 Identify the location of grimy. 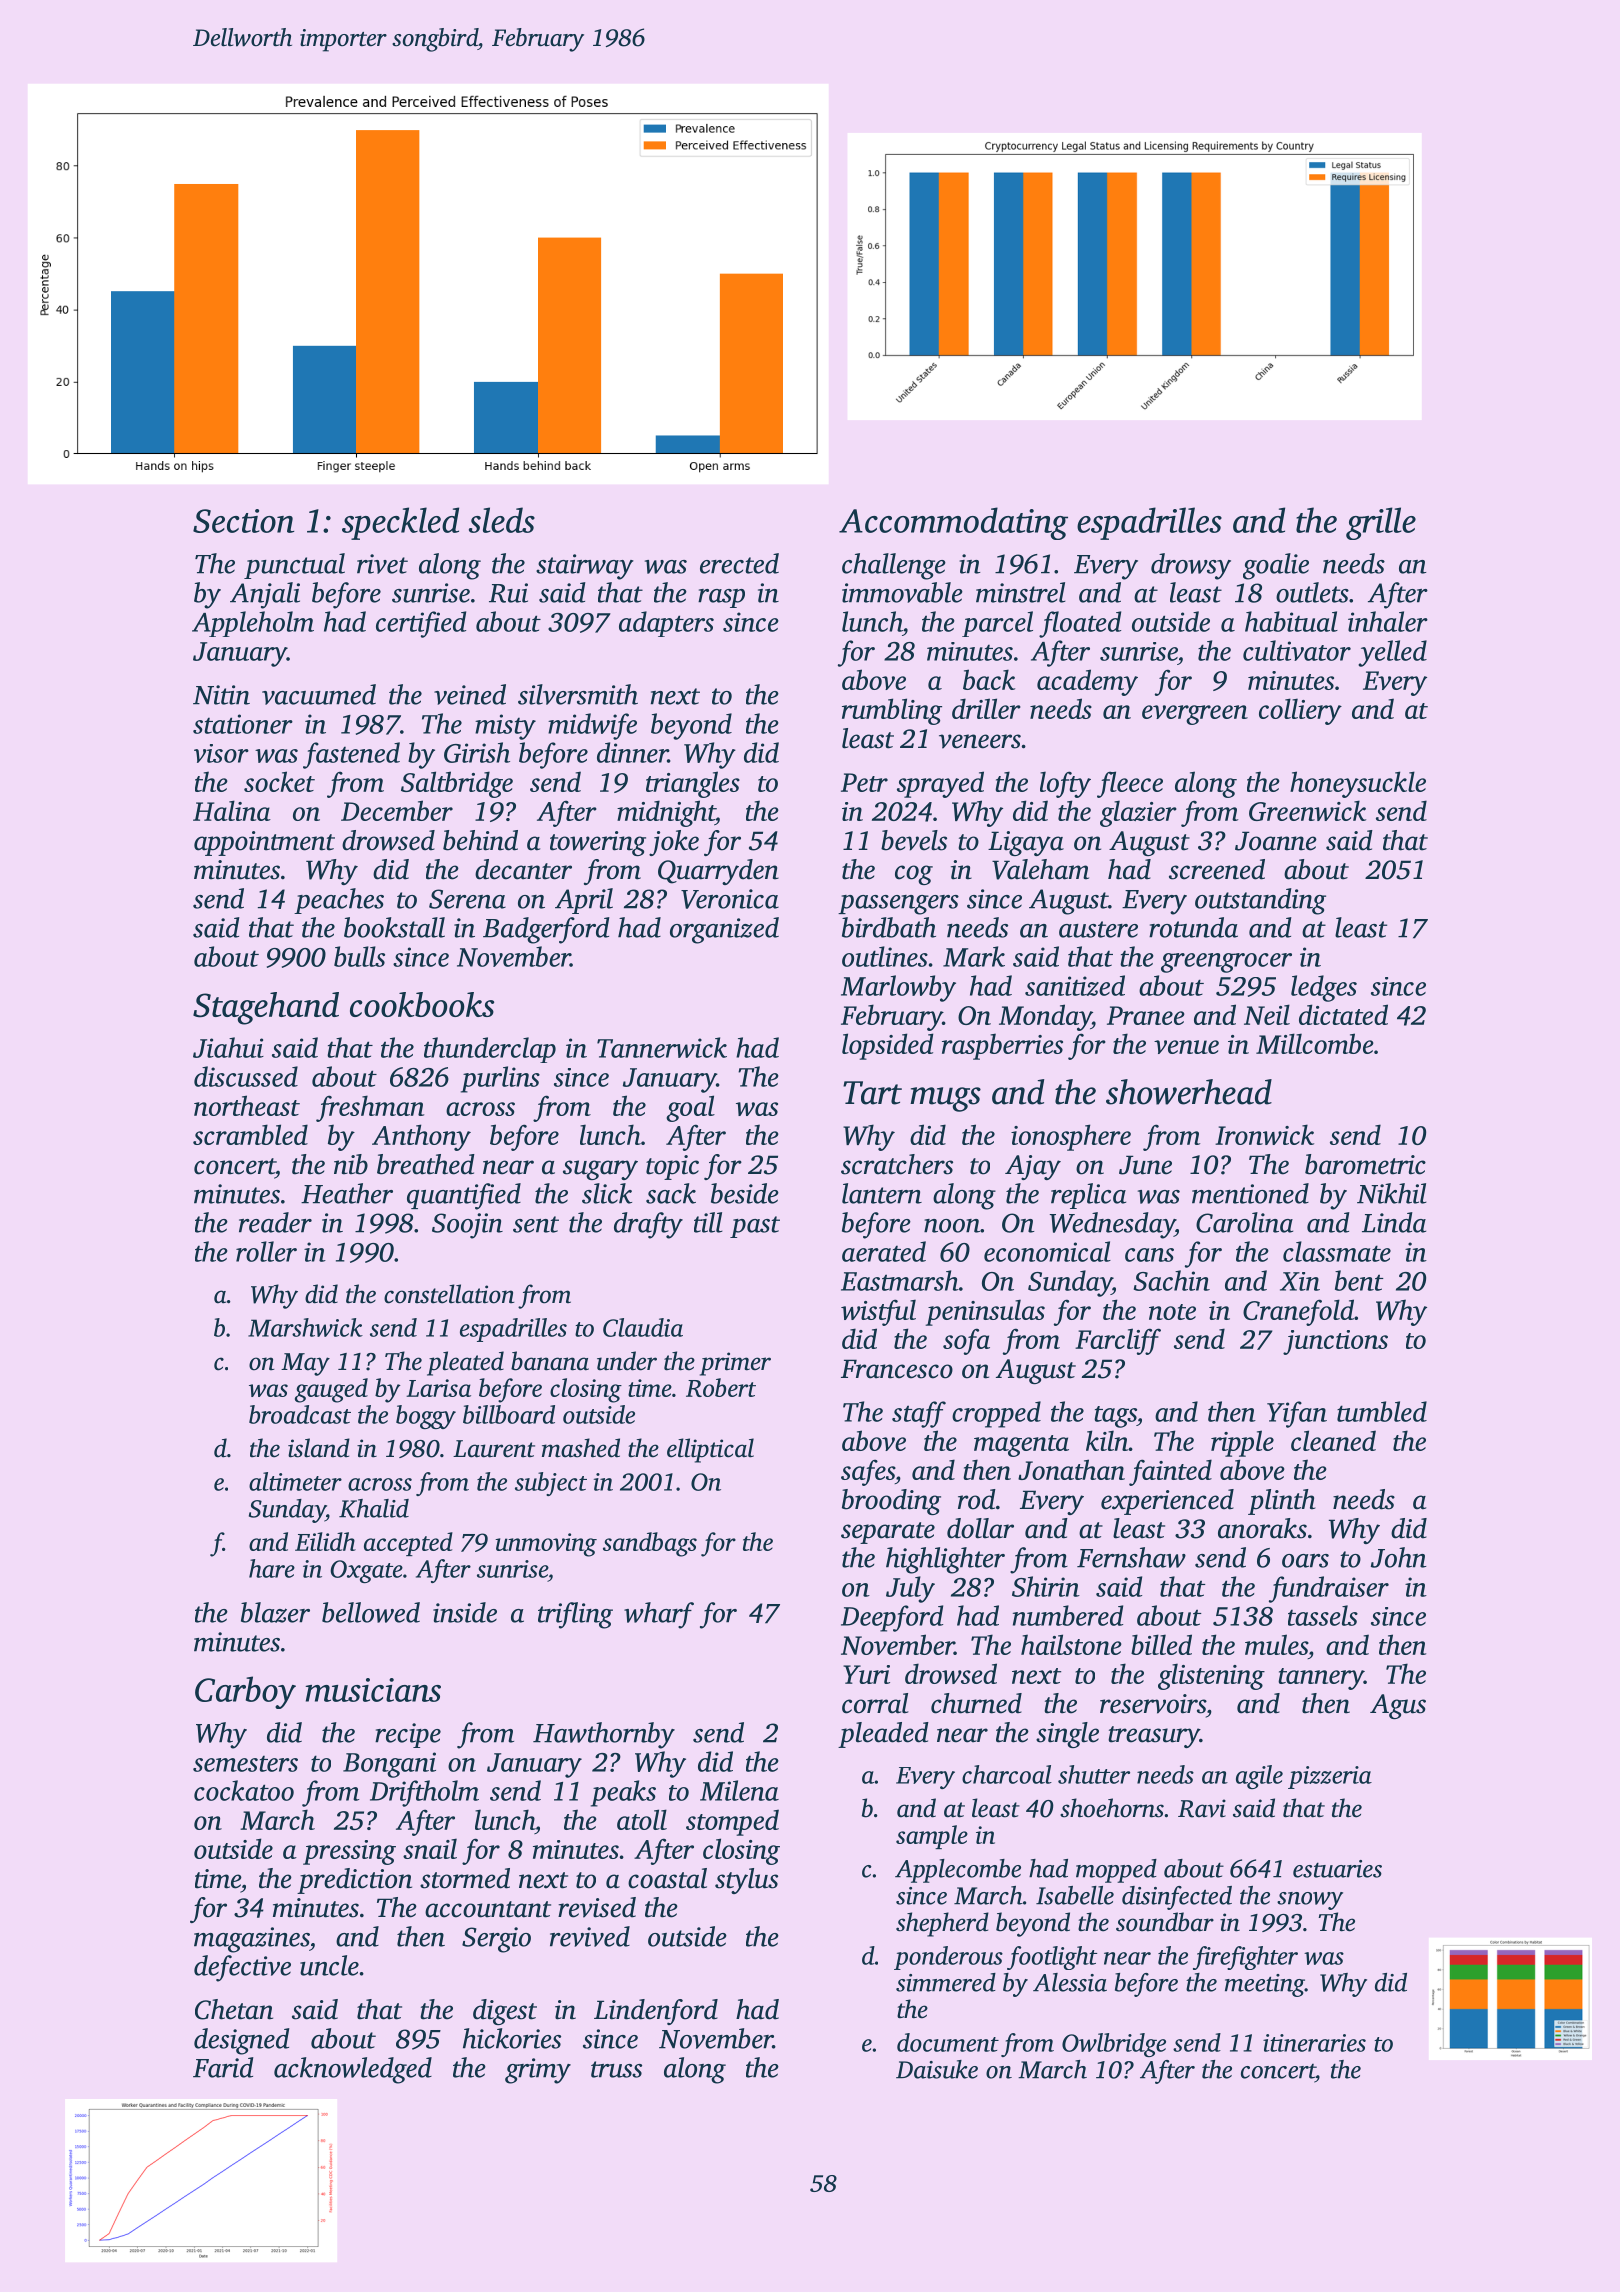
(538, 2071).
